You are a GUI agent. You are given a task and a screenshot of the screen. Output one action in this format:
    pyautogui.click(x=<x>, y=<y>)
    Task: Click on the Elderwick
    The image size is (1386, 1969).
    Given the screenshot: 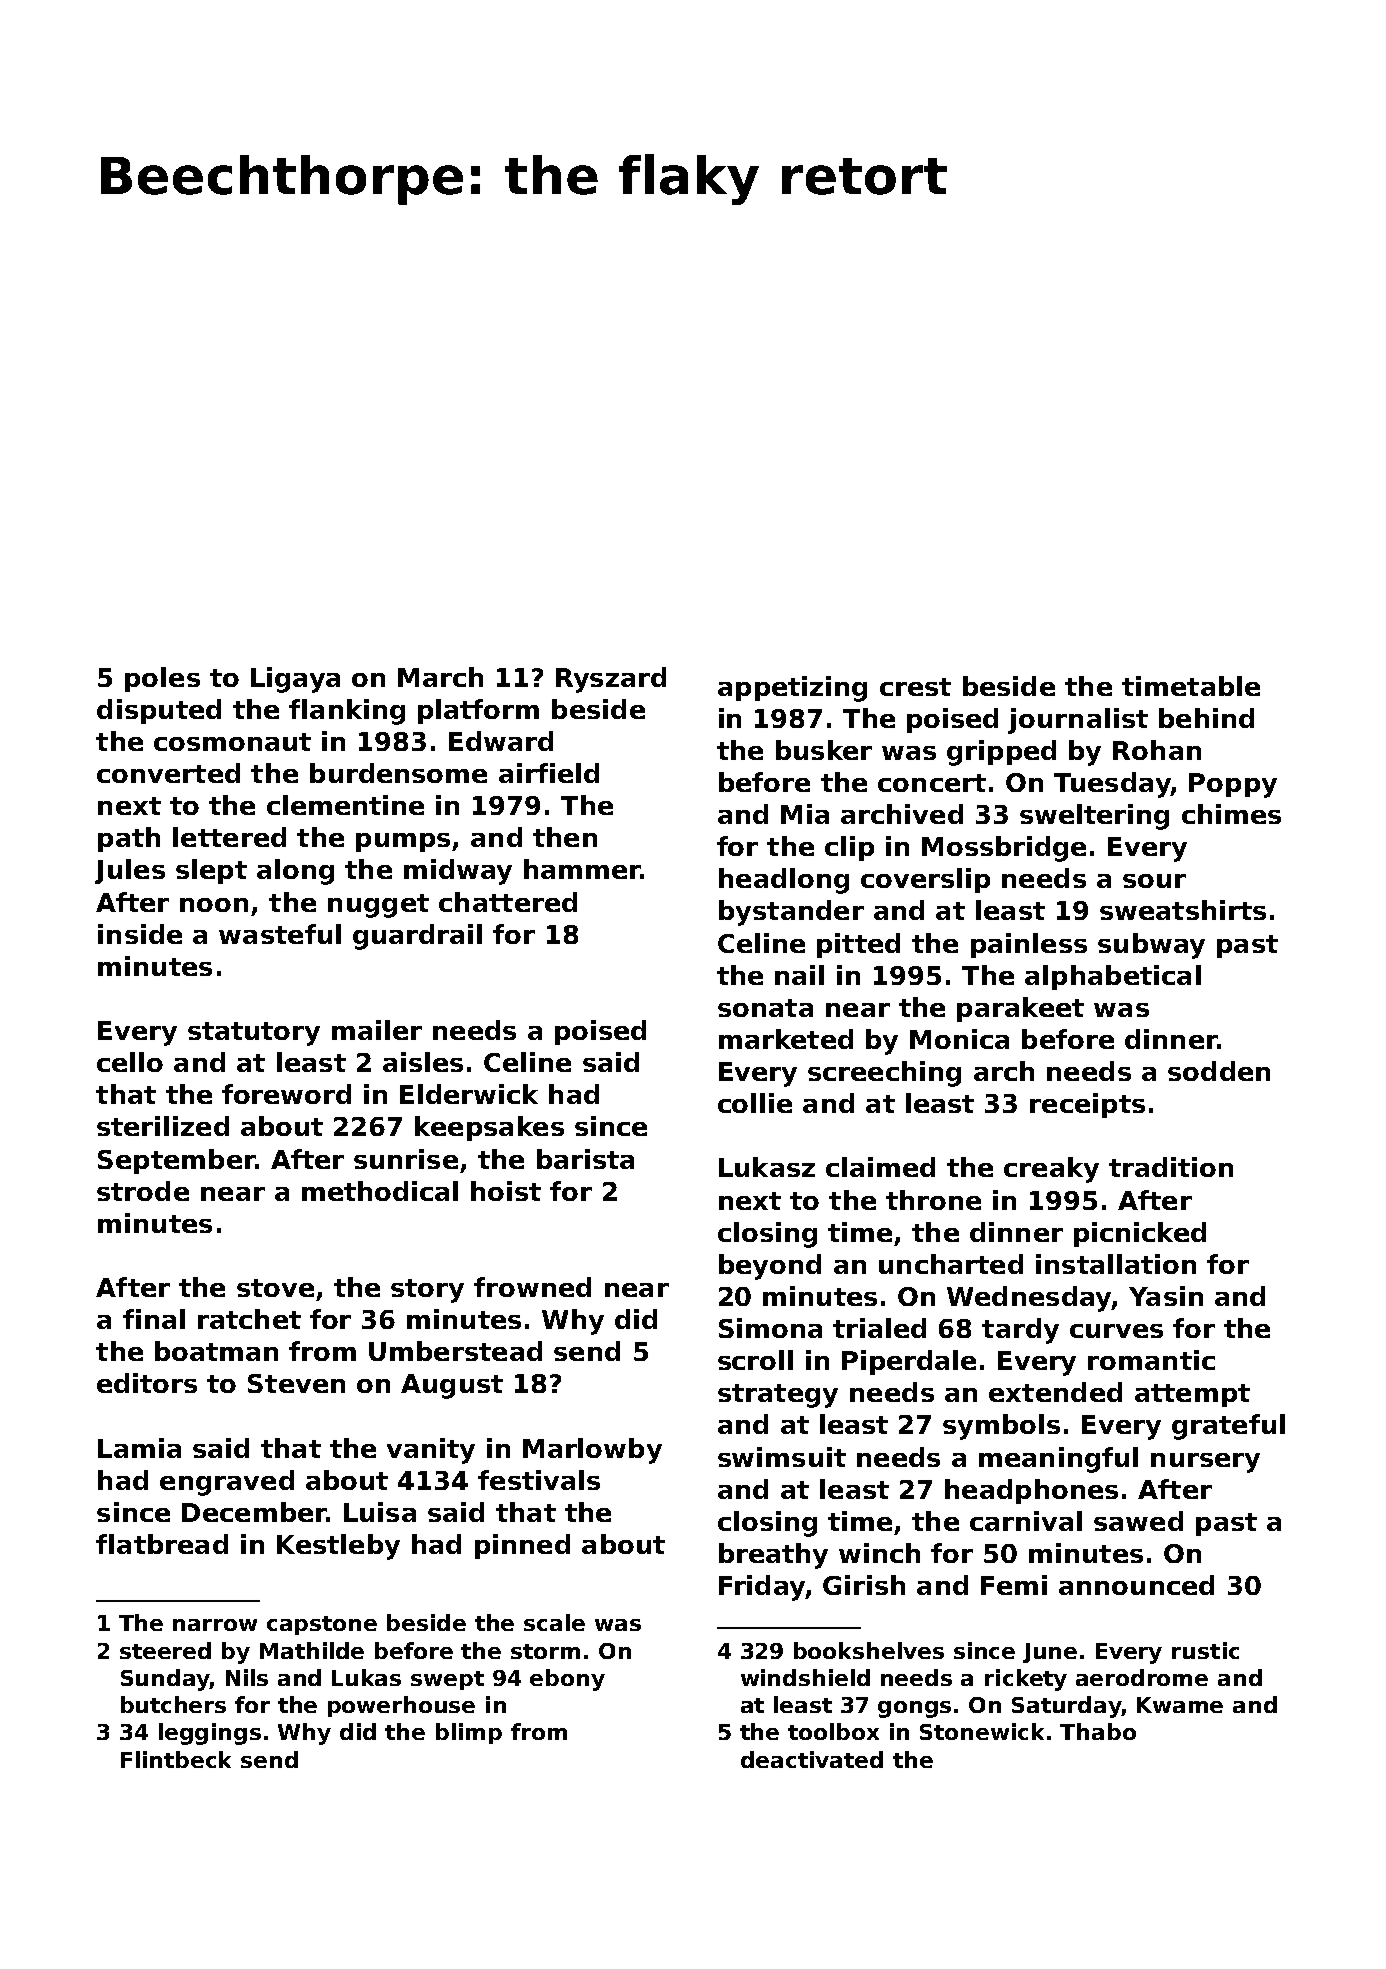 What is the action you would take?
    pyautogui.click(x=469, y=1094)
